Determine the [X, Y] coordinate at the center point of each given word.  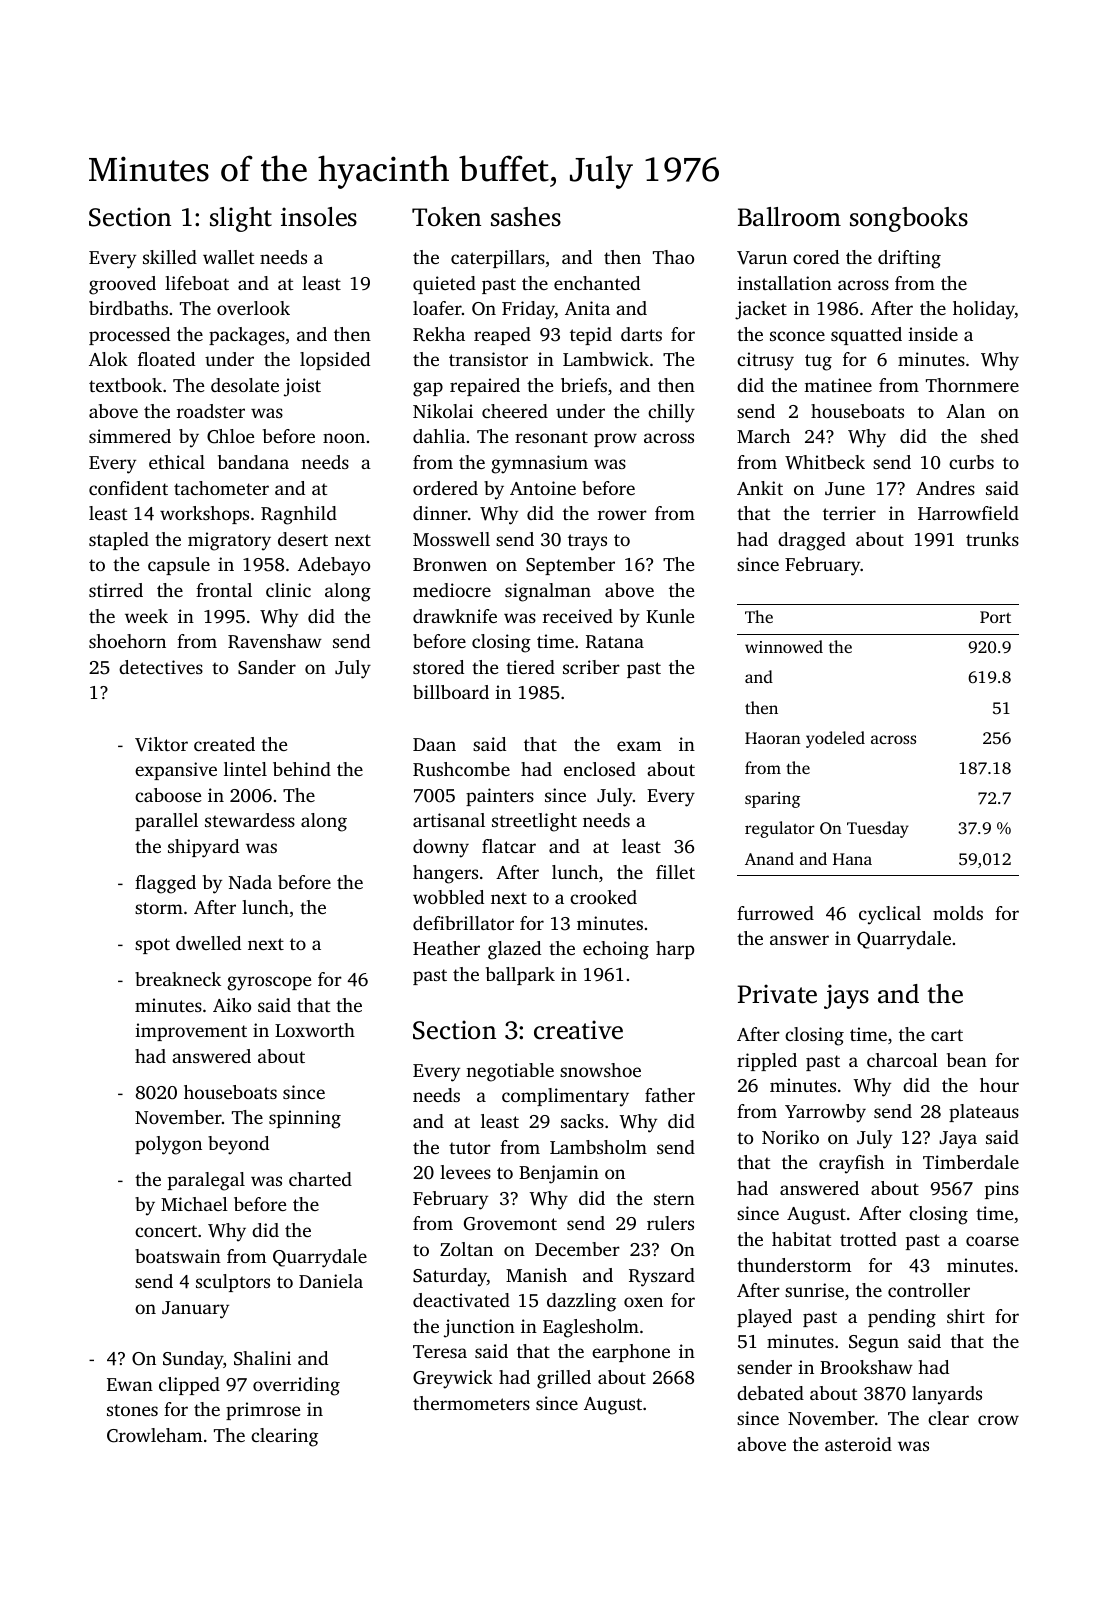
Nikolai [443, 411]
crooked [603, 897]
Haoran [773, 738]
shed [1000, 436]
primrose [263, 1411]
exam [639, 746]
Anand [769, 858]
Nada [250, 882]
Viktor [161, 744]
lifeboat [197, 283]
